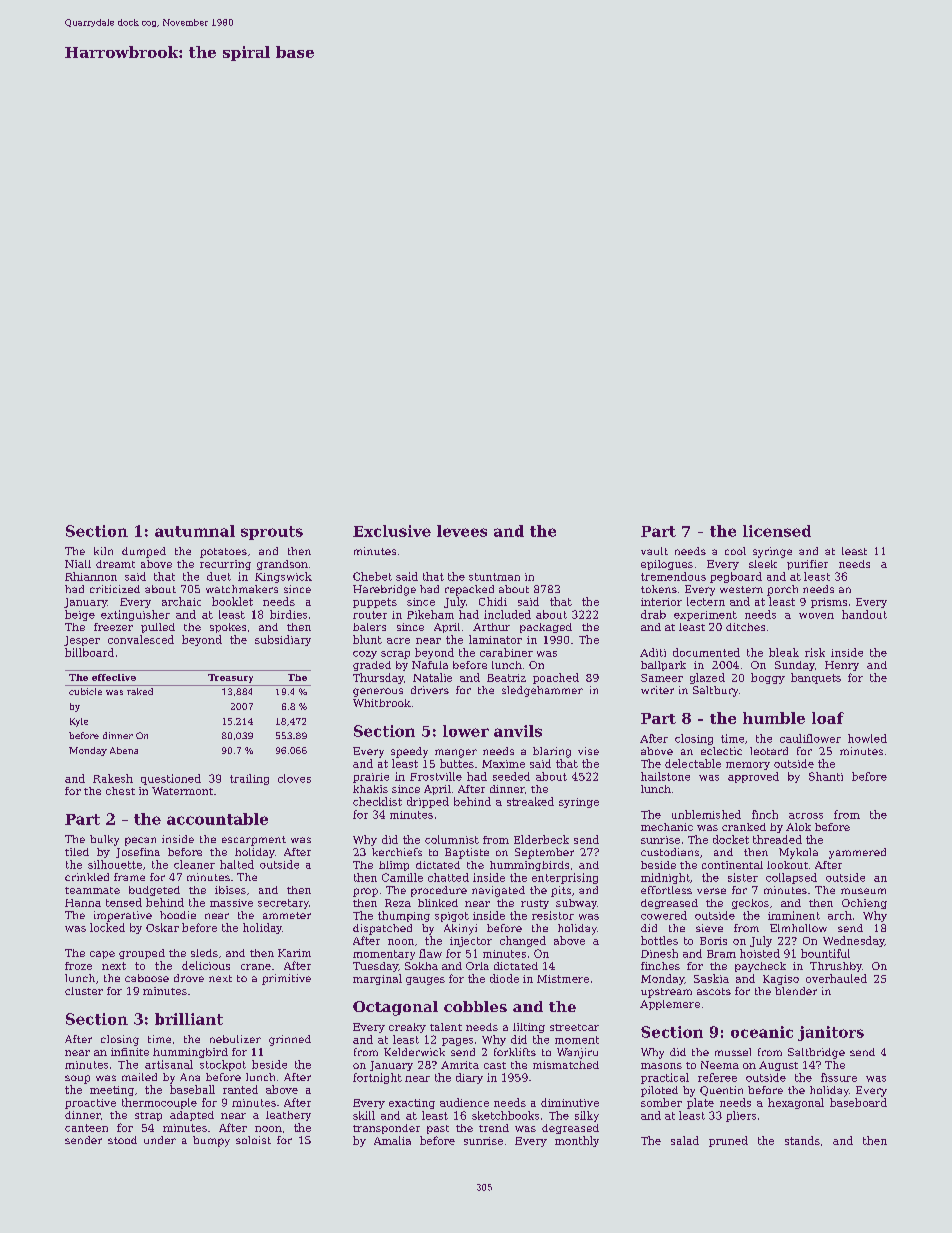 This image has width=952, height=1233. What do you see at coordinates (140, 841) in the image?
I see `pecan` at bounding box center [140, 841].
